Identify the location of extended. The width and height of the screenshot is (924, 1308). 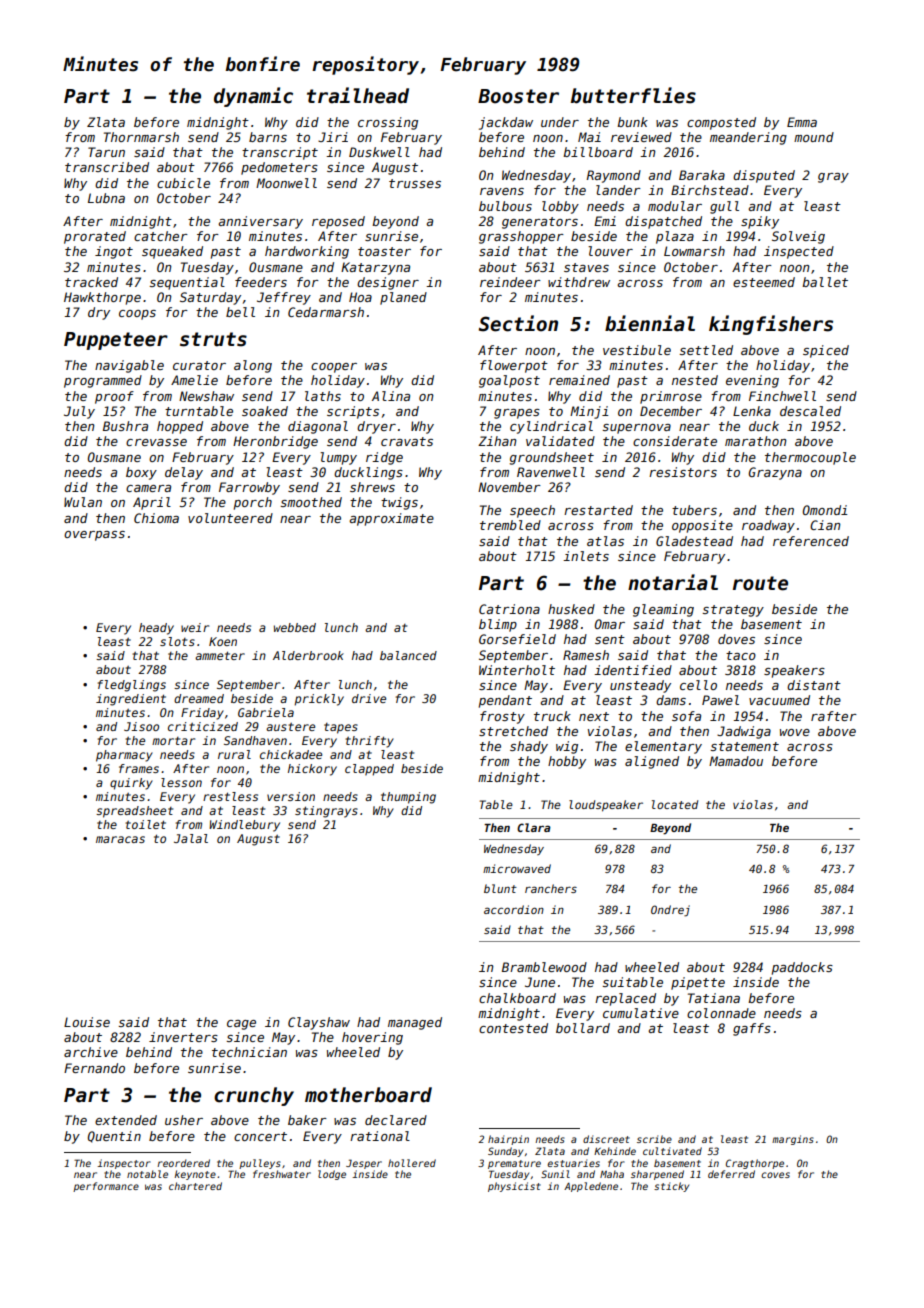
(126, 1120).
